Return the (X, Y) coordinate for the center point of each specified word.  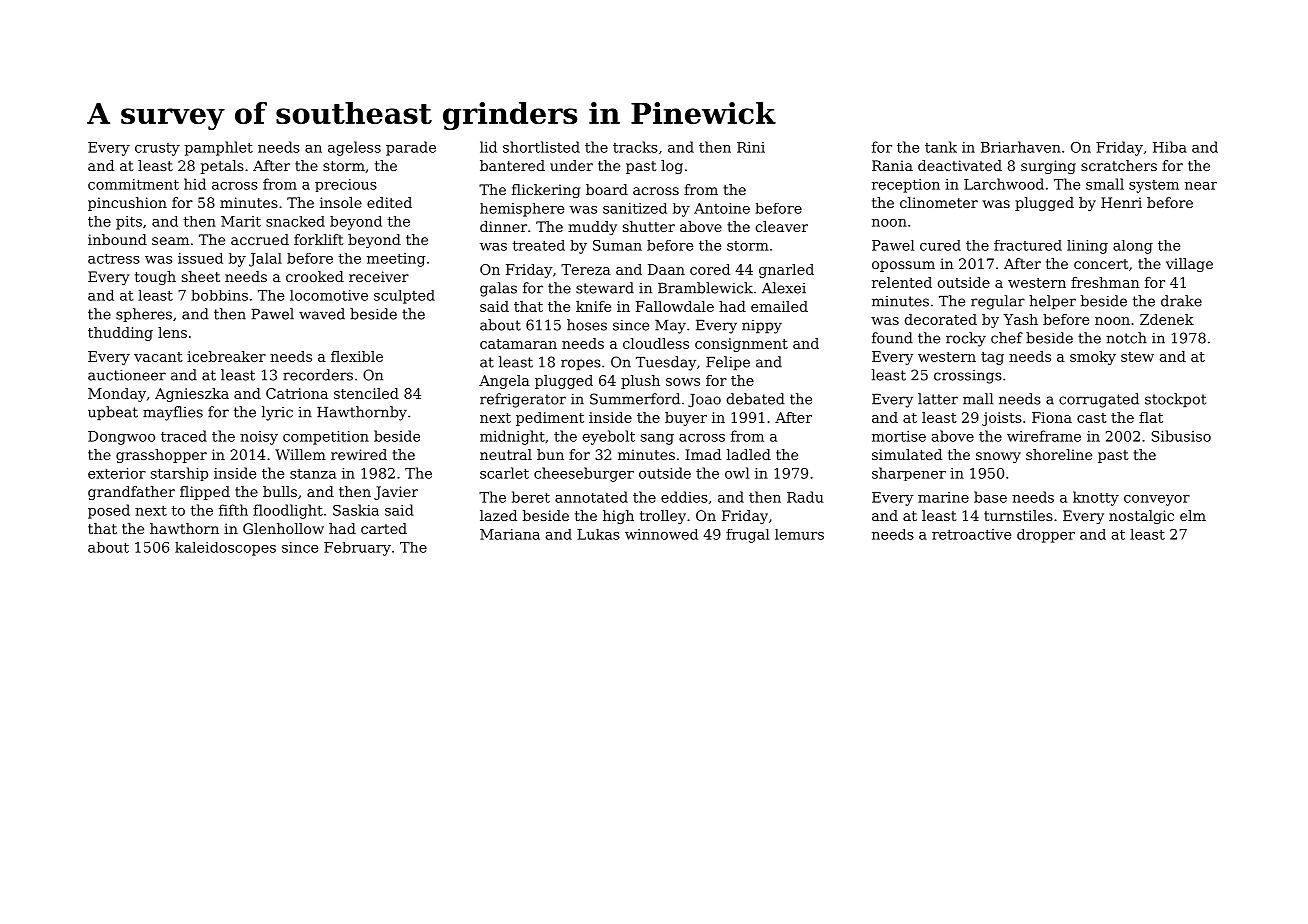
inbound (117, 239)
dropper (1046, 536)
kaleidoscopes (225, 549)
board (607, 189)
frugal (747, 536)
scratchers (1119, 165)
